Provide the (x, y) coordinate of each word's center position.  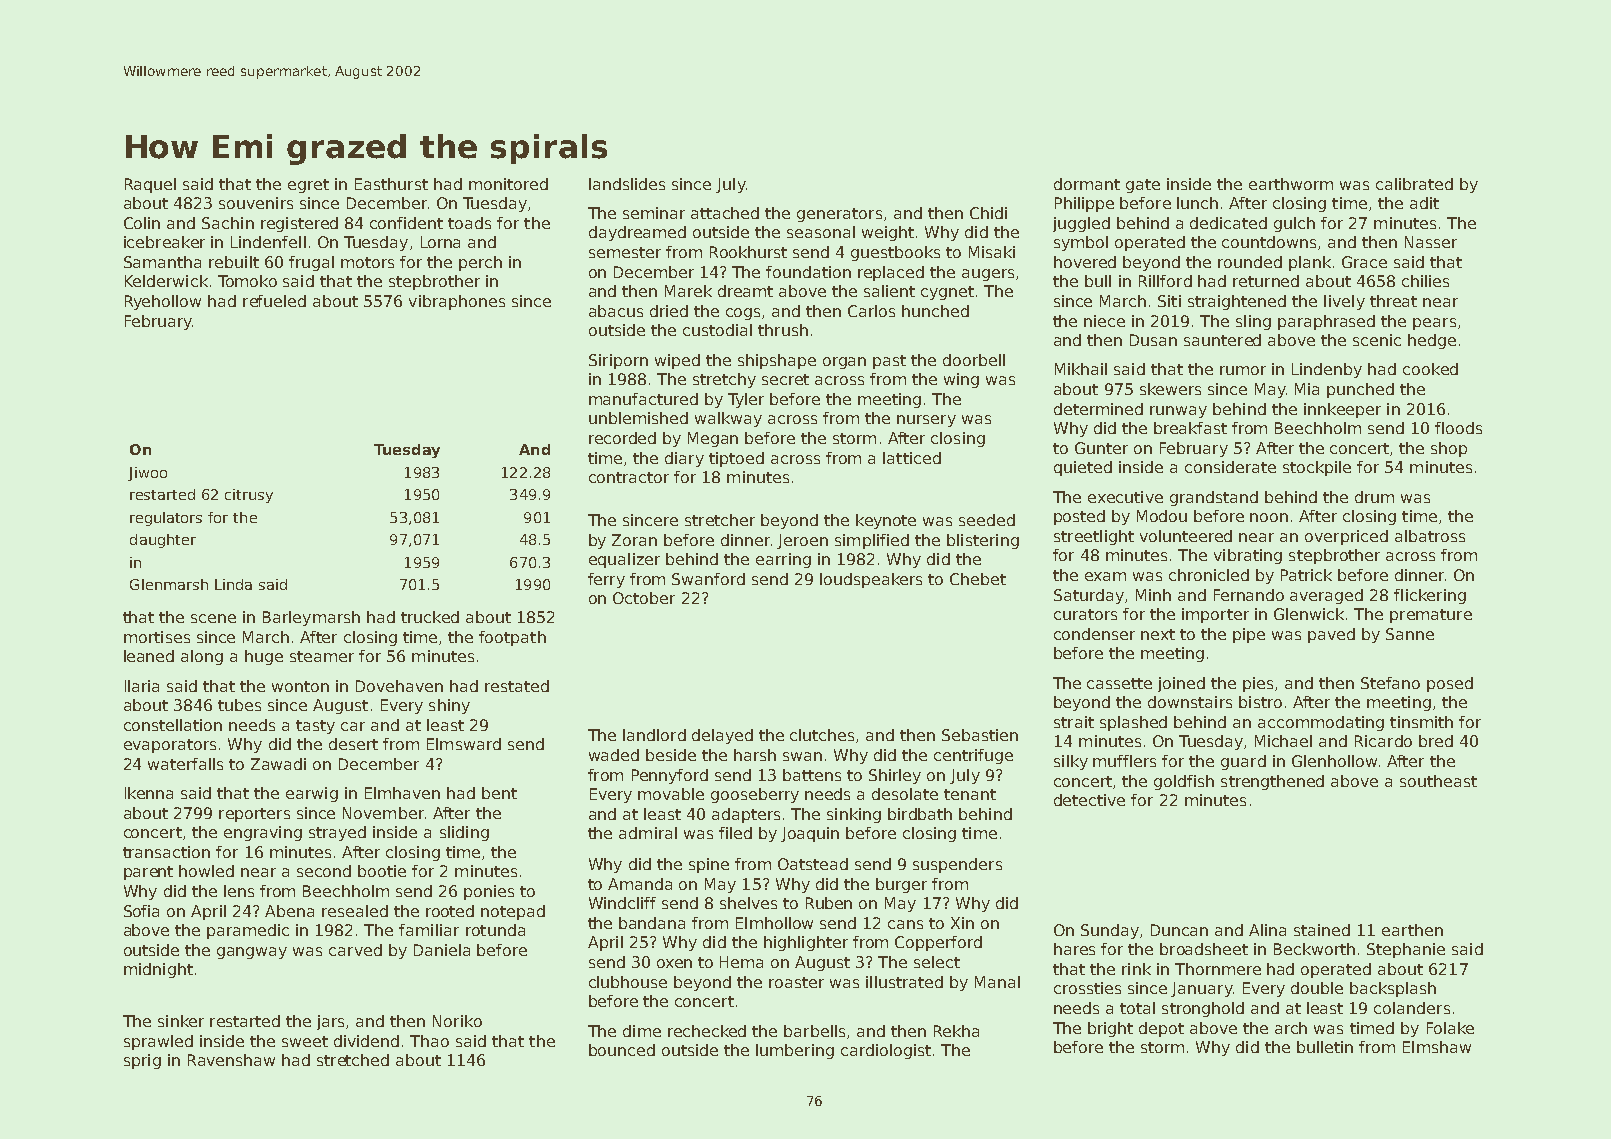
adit (1424, 203)
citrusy (249, 496)
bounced (622, 1050)
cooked (1430, 369)
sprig (142, 1061)
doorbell (974, 360)
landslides (627, 184)
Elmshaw (1437, 1047)
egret (308, 186)
